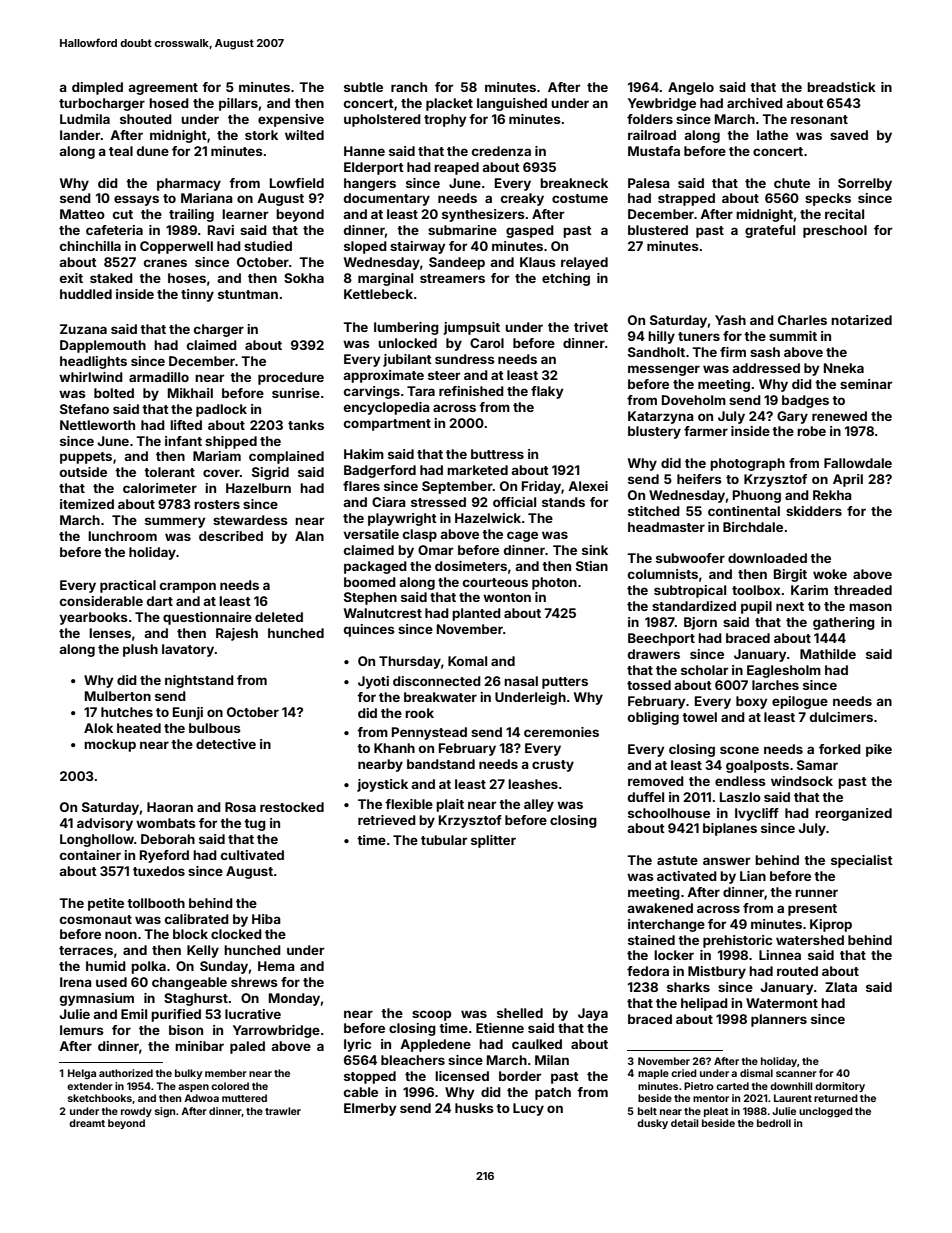 This screenshot has height=1233, width=952. I want to click on advisory, so click(105, 824).
